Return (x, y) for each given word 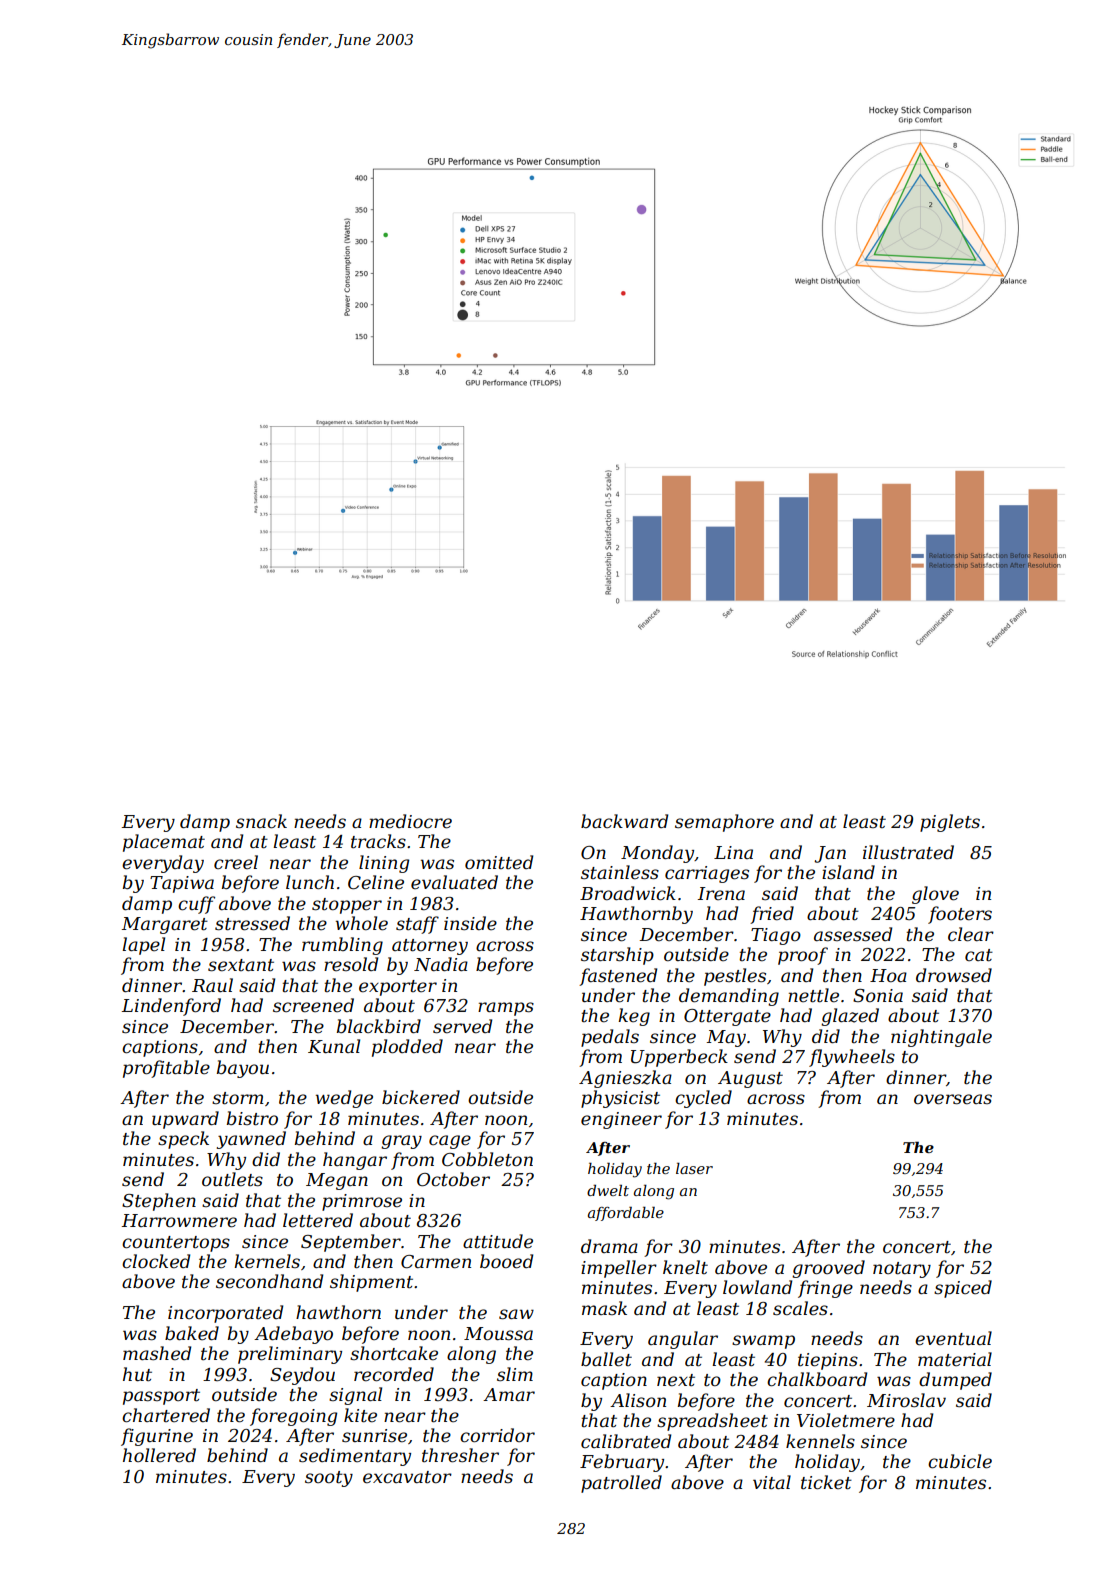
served (462, 1026)
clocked (156, 1261)
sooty (329, 1479)
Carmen (436, 1262)
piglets (950, 823)
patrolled (621, 1484)
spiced (963, 1289)
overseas (953, 1099)
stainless (620, 872)
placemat (164, 843)
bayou (243, 1069)
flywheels (852, 1058)
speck (183, 1140)
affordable (626, 1213)
